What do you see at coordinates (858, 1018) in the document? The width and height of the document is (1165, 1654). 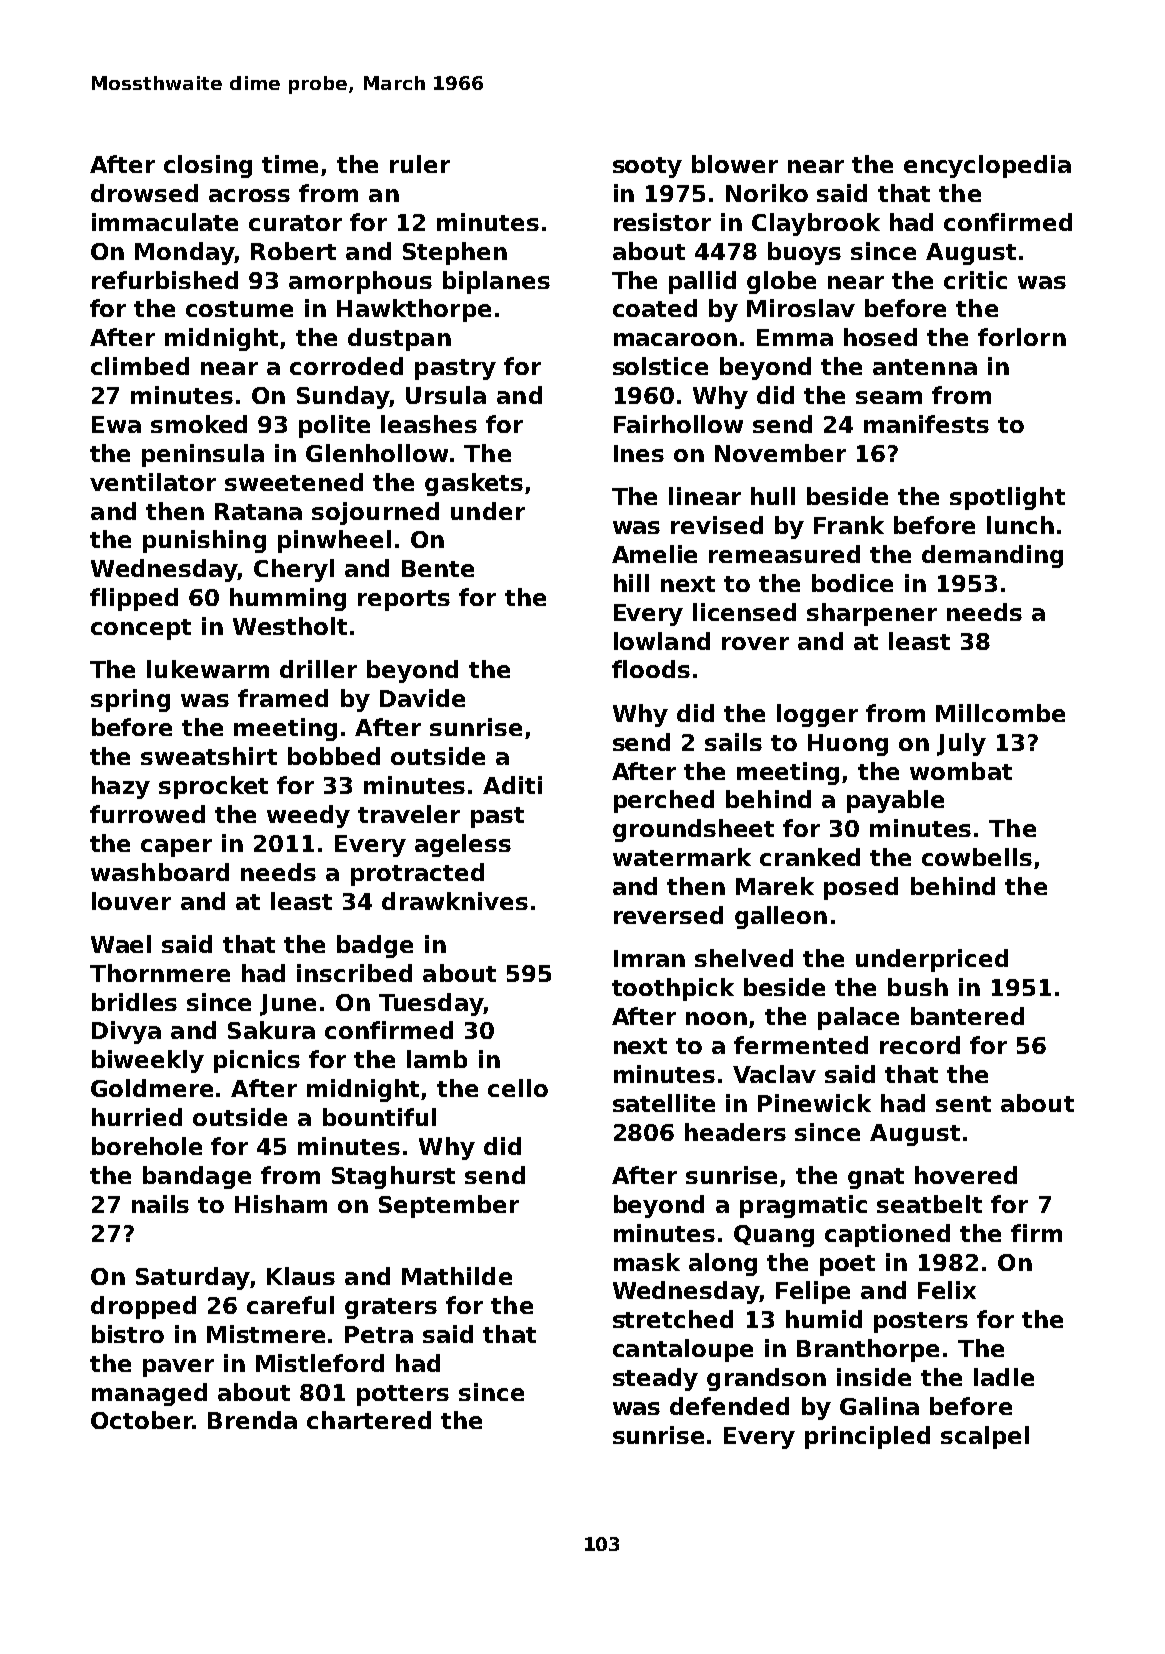 I see `palace` at bounding box center [858, 1018].
